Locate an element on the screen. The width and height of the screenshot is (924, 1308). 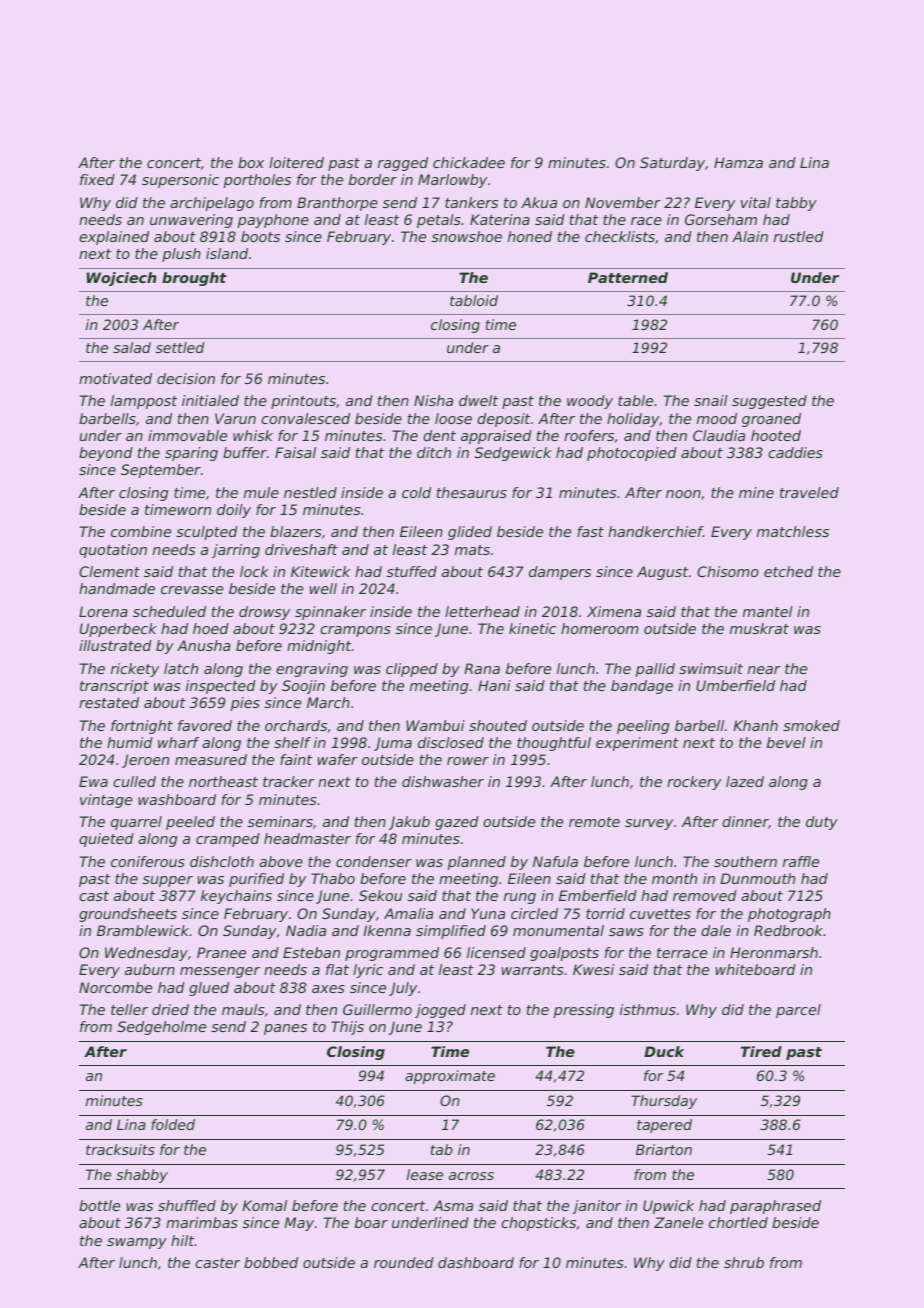
convalesced is located at coordinates (305, 418).
